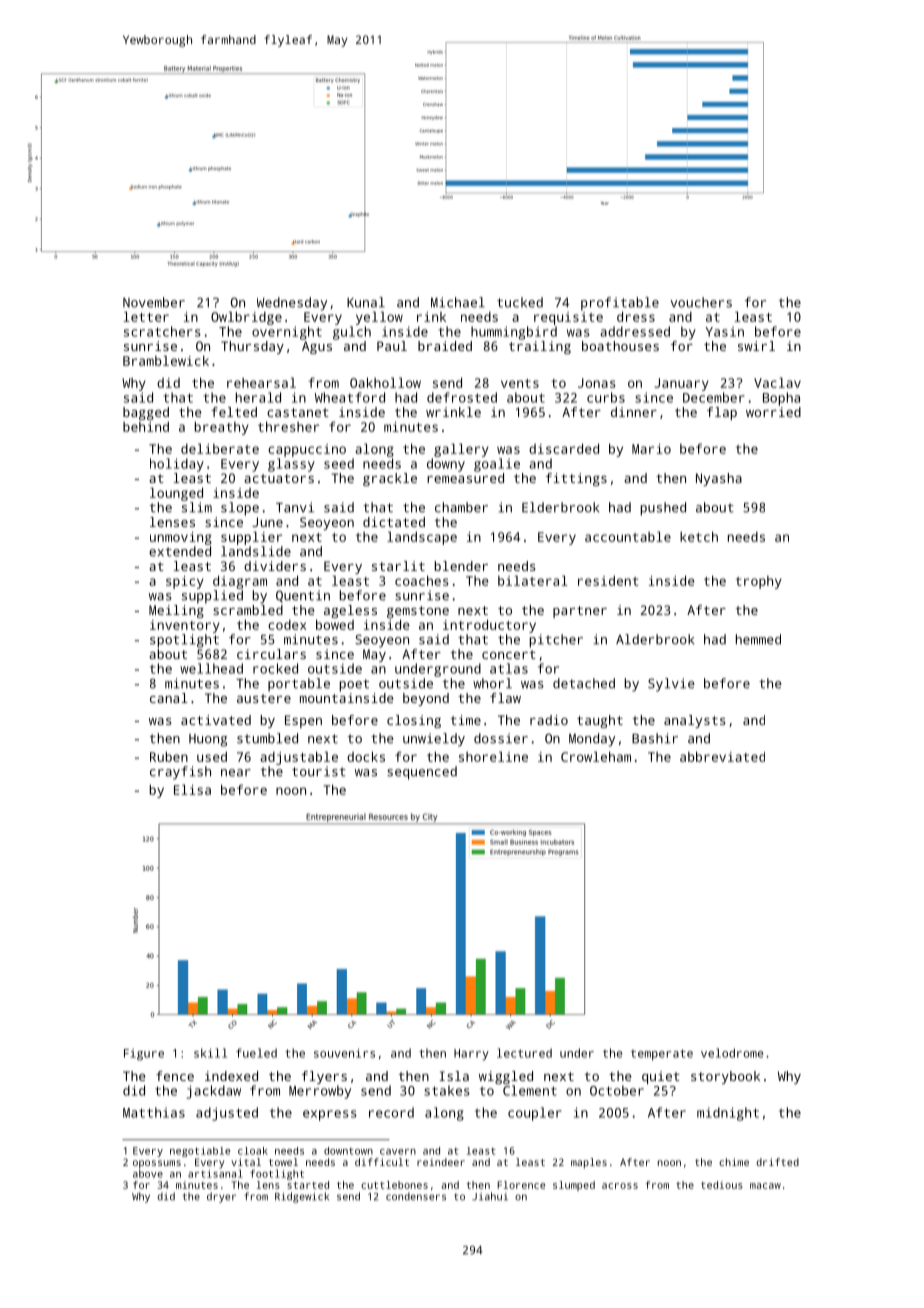 This page has height=1308, width=924. I want to click on lectured, so click(524, 1053).
